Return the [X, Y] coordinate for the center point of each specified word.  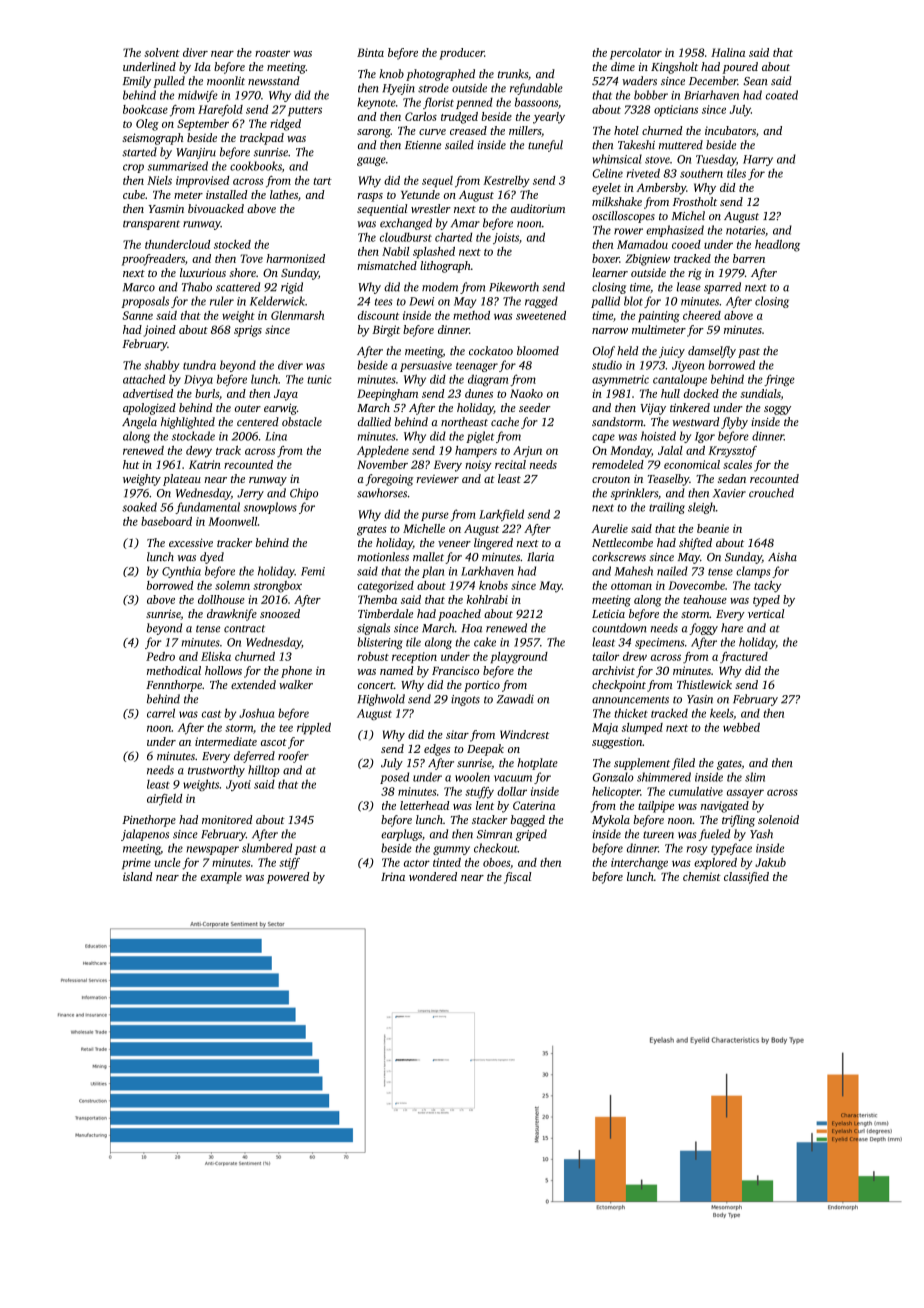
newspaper [212, 850]
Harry [758, 160]
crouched [771, 493]
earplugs [401, 835]
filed [683, 764]
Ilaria [540, 556]
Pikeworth [514, 287]
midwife [198, 96]
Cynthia [181, 572]
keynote [376, 103]
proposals [145, 302]
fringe [779, 380]
